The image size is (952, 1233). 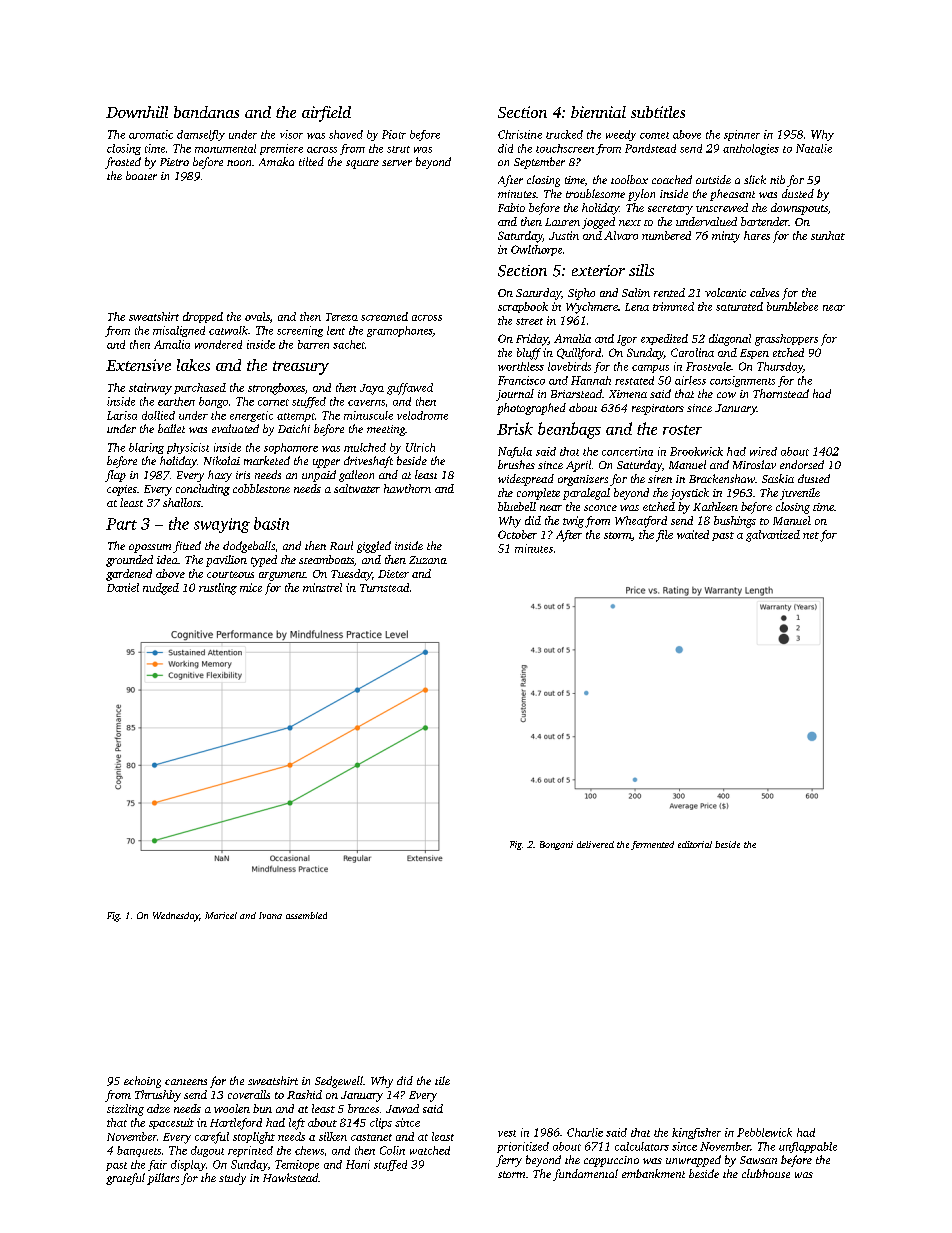 What do you see at coordinates (304, 1094) in the document?
I see `Rashid` at bounding box center [304, 1094].
